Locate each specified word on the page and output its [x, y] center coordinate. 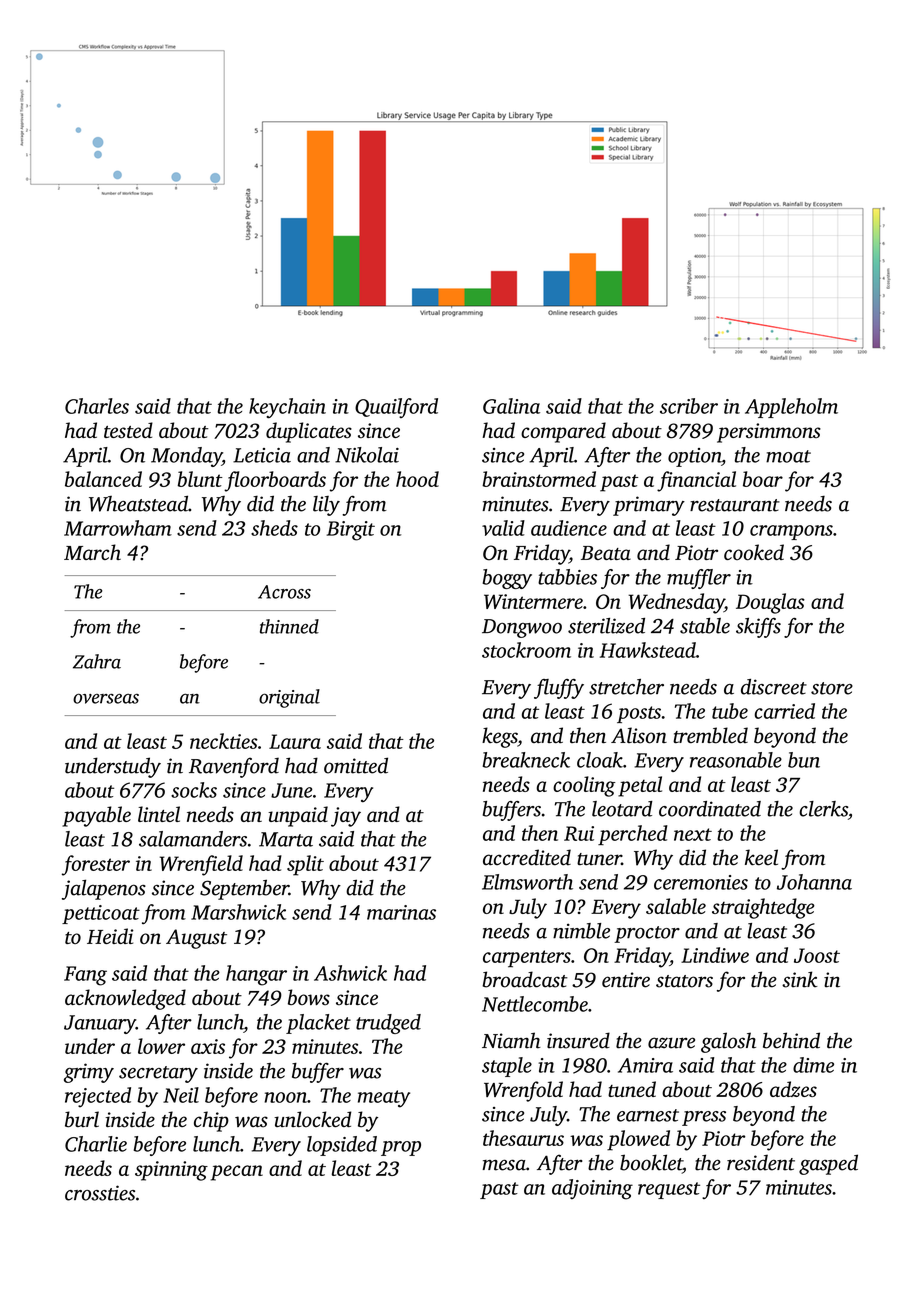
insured [578, 1040]
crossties [100, 1193]
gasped [828, 1164]
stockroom [526, 650]
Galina [511, 406]
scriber [689, 406]
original [289, 698]
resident [761, 1163]
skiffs [758, 628]
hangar [256, 975]
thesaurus [523, 1138]
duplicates [309, 432]
